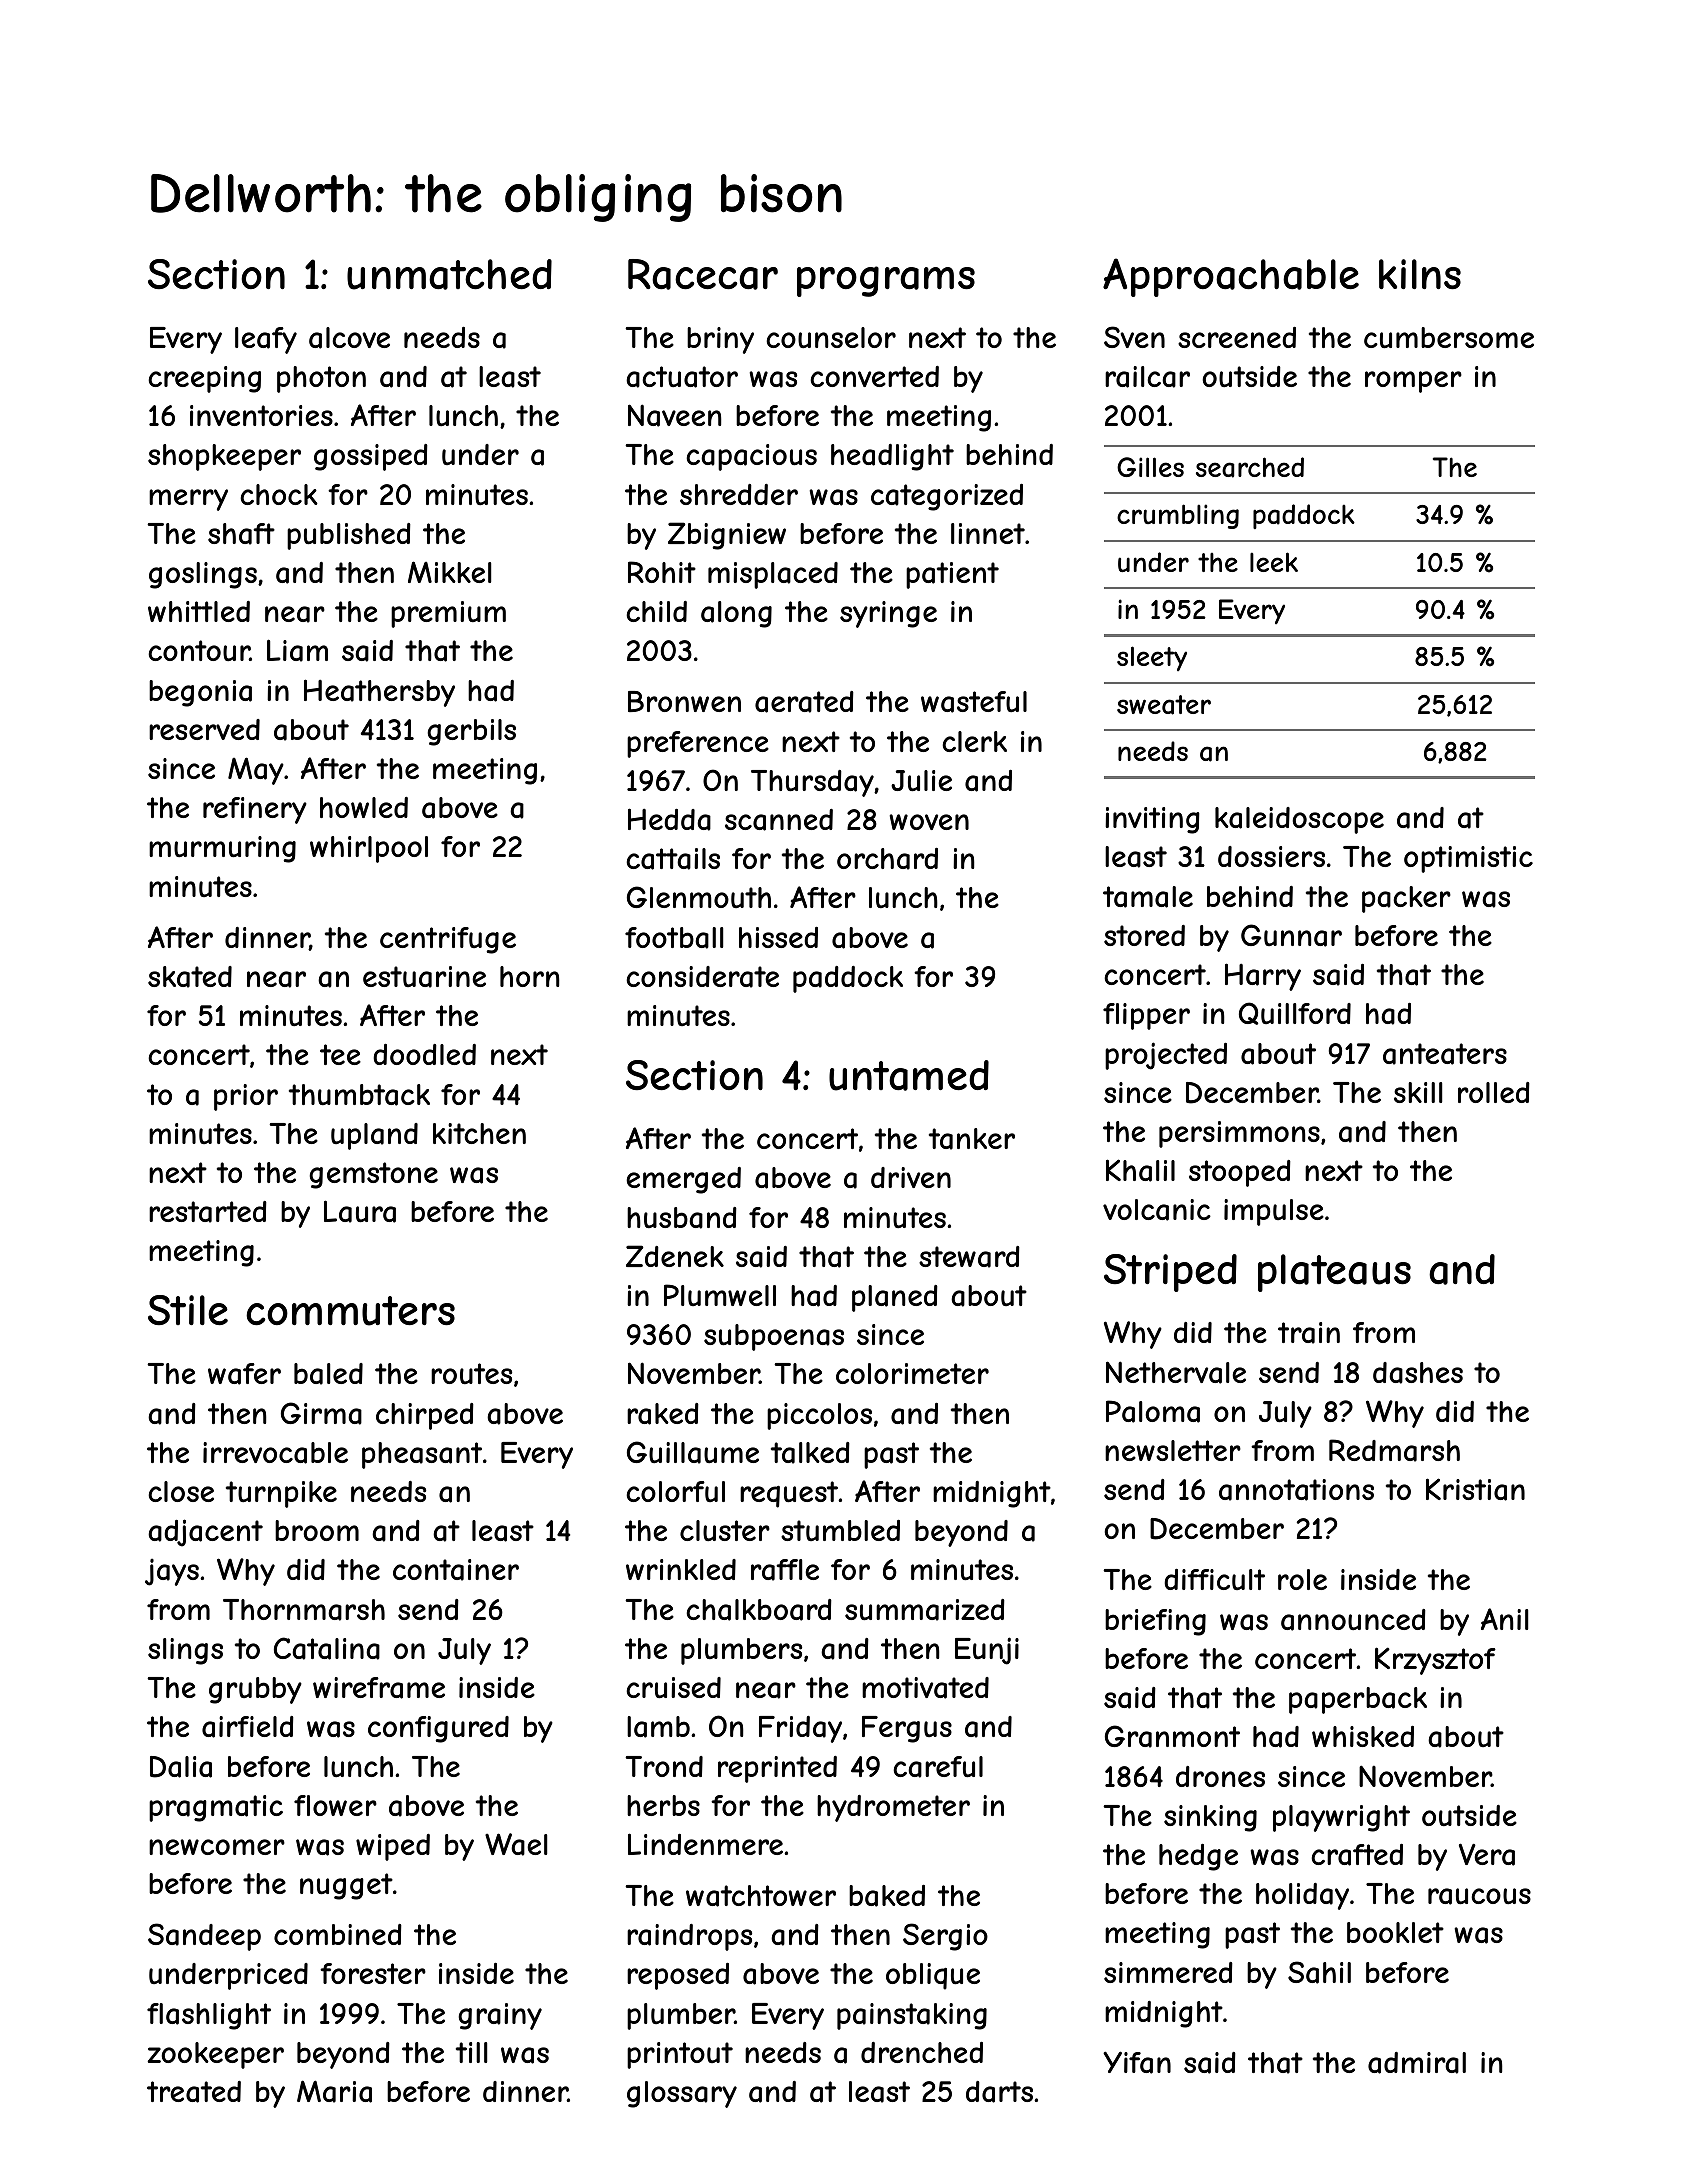 This screenshot has height=2178, width=1683. Describe the element at coordinates (1173, 1450) in the screenshot. I see `newsletter` at that location.
